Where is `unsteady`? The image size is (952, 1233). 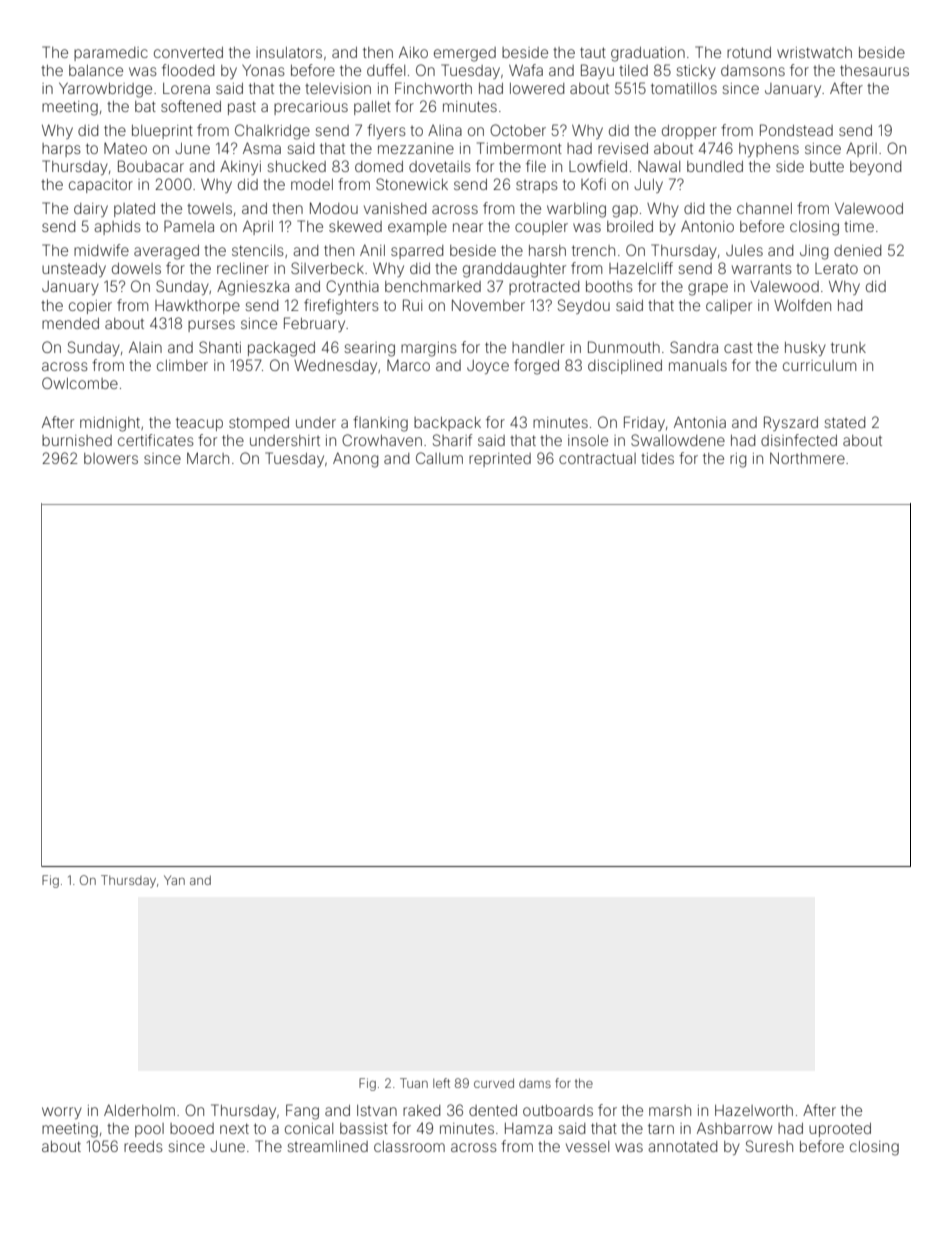
unsteady is located at coordinates (74, 270).
